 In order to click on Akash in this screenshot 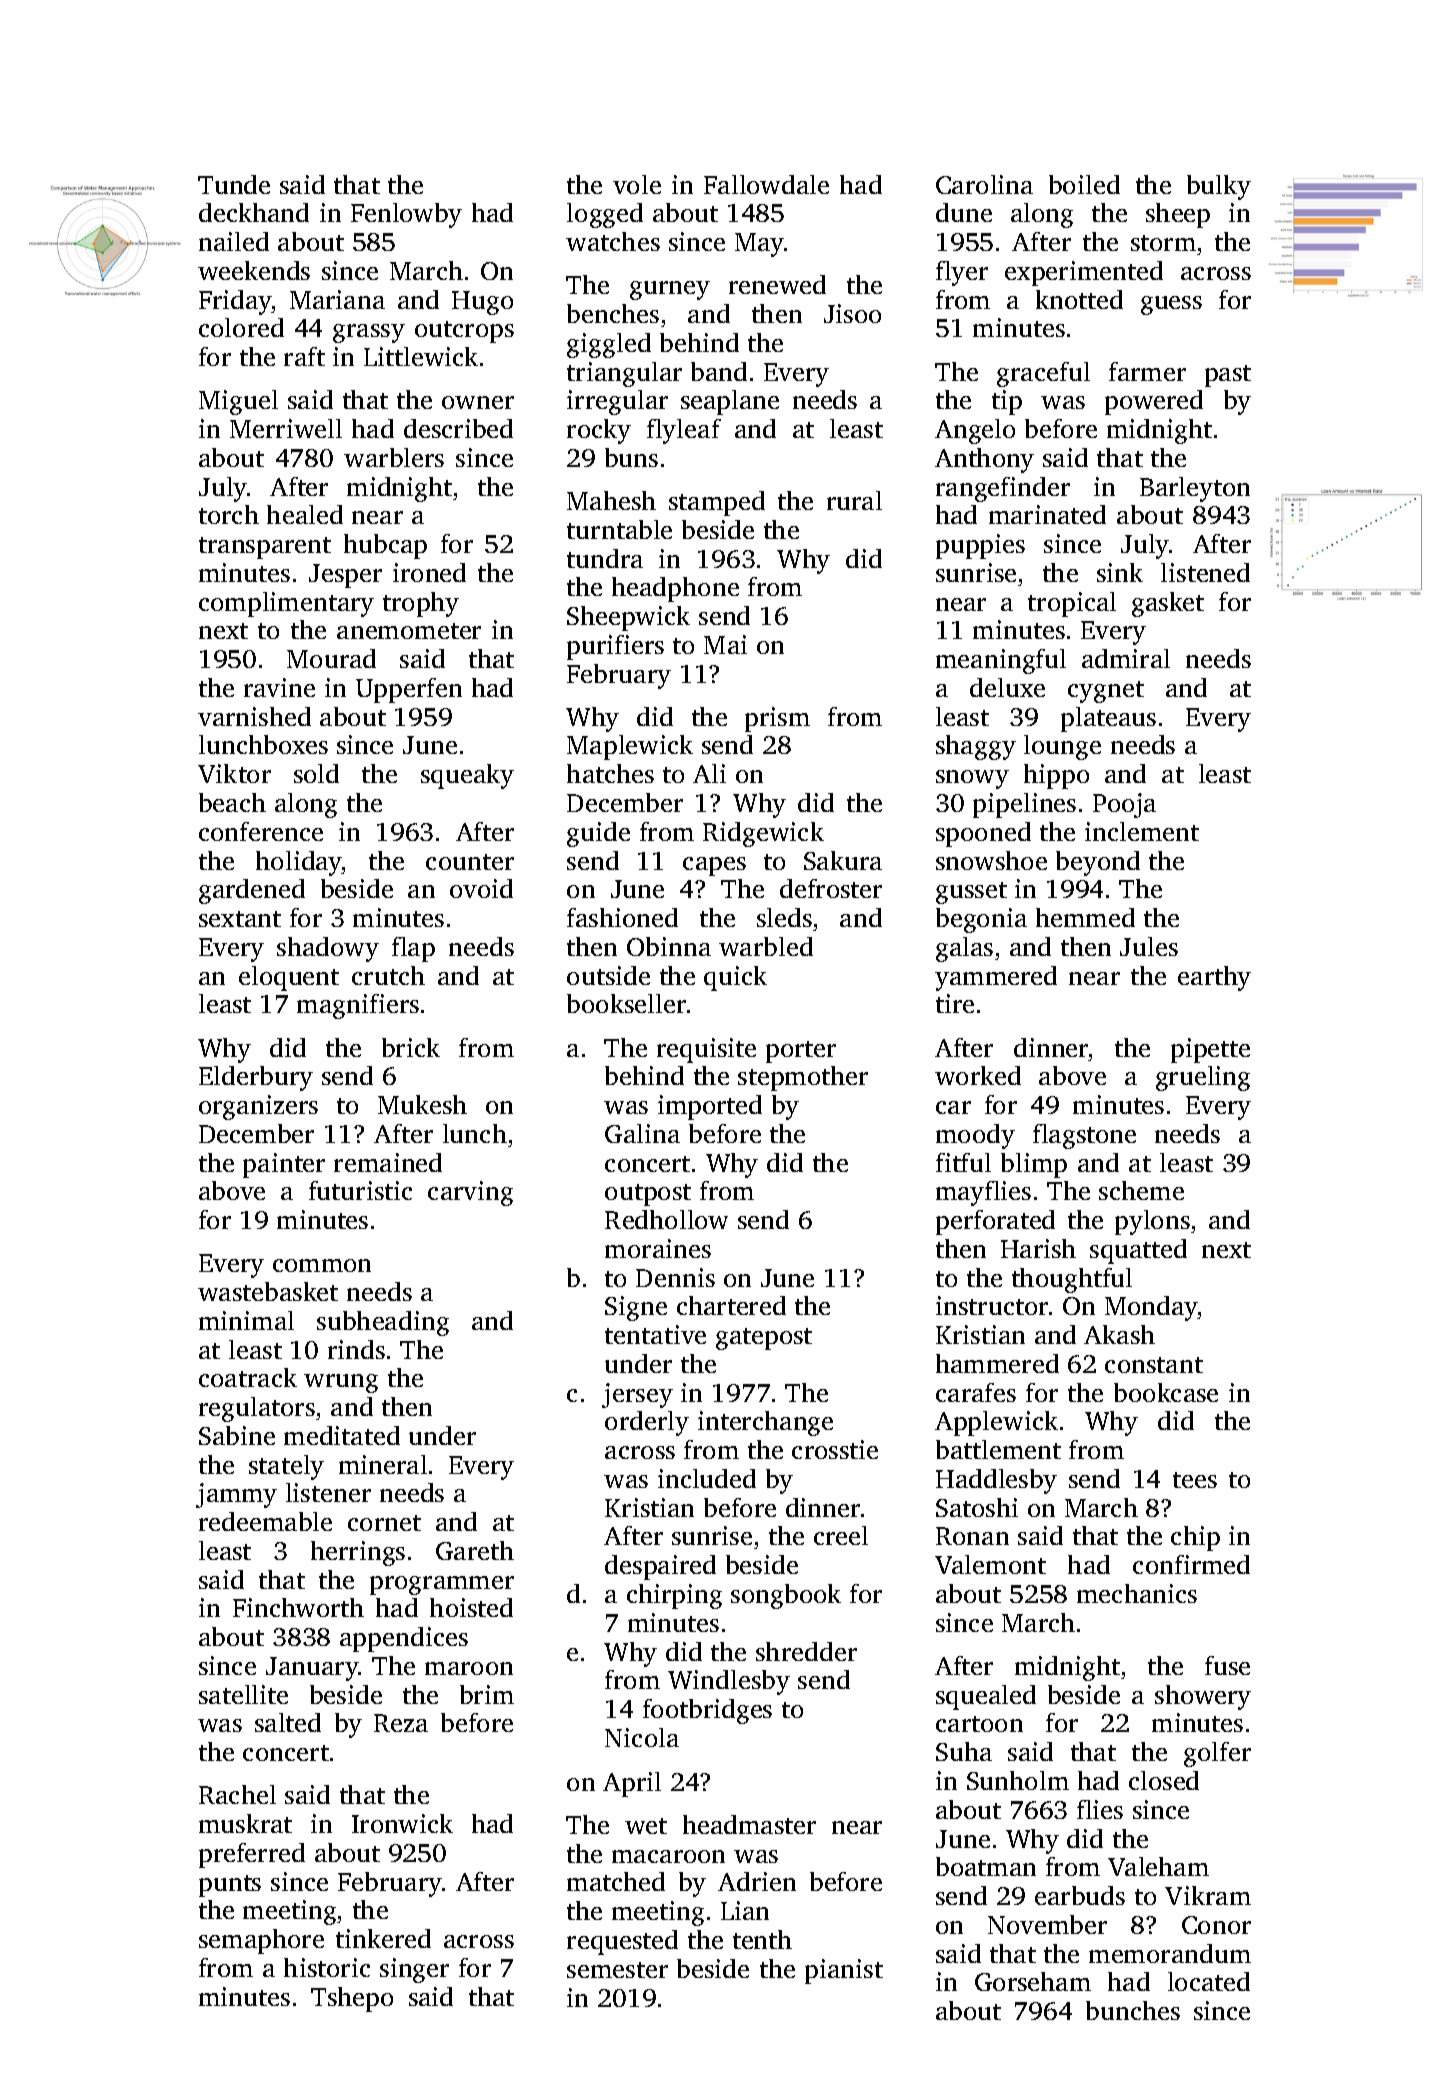, I will do `click(1119, 1334)`.
